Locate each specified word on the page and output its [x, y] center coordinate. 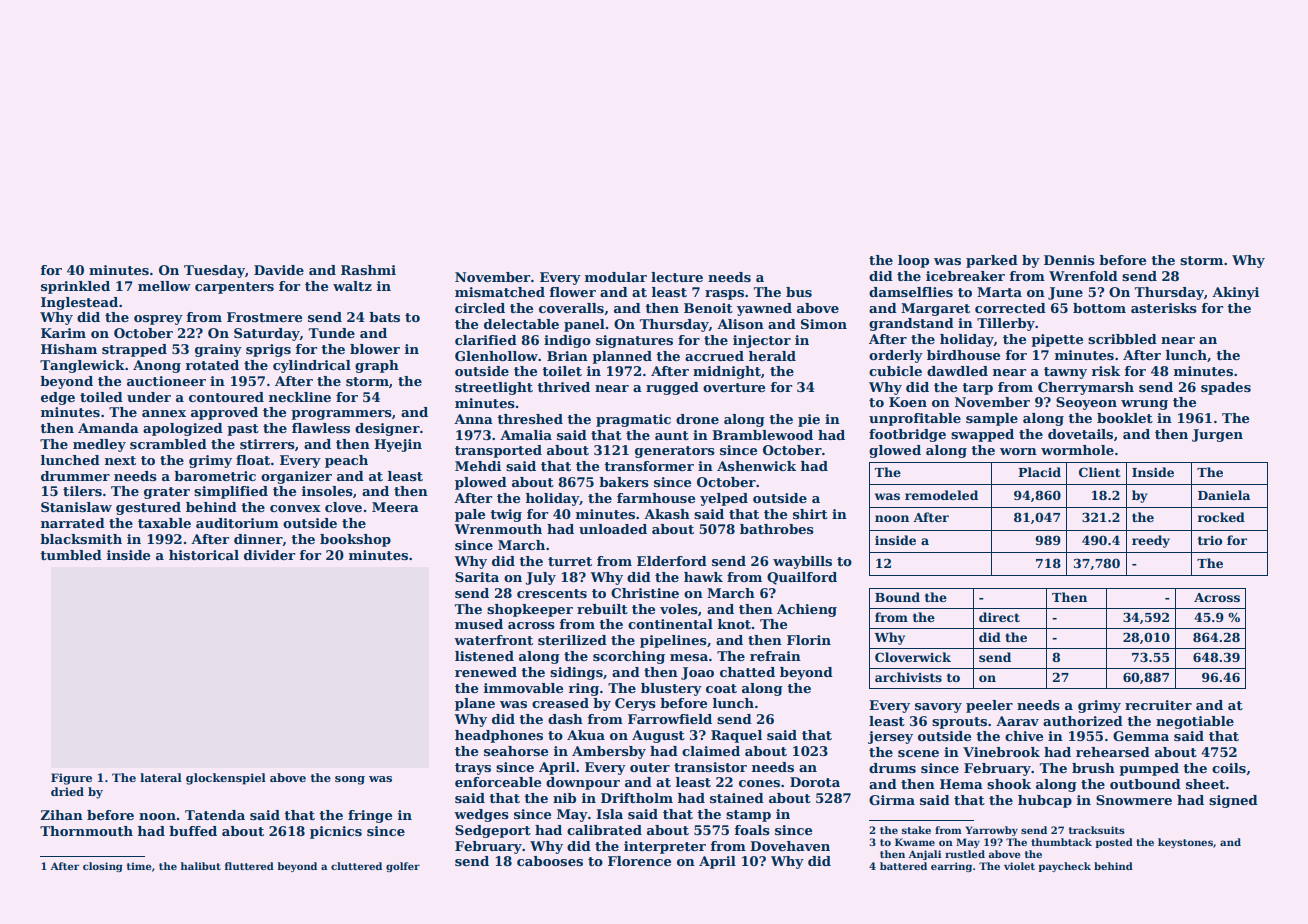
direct [999, 617]
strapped [134, 350]
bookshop [355, 540]
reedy [1151, 541]
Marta [999, 292]
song [350, 780]
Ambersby [609, 752]
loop [913, 261]
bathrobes [777, 529]
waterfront [493, 640]
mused [479, 624]
